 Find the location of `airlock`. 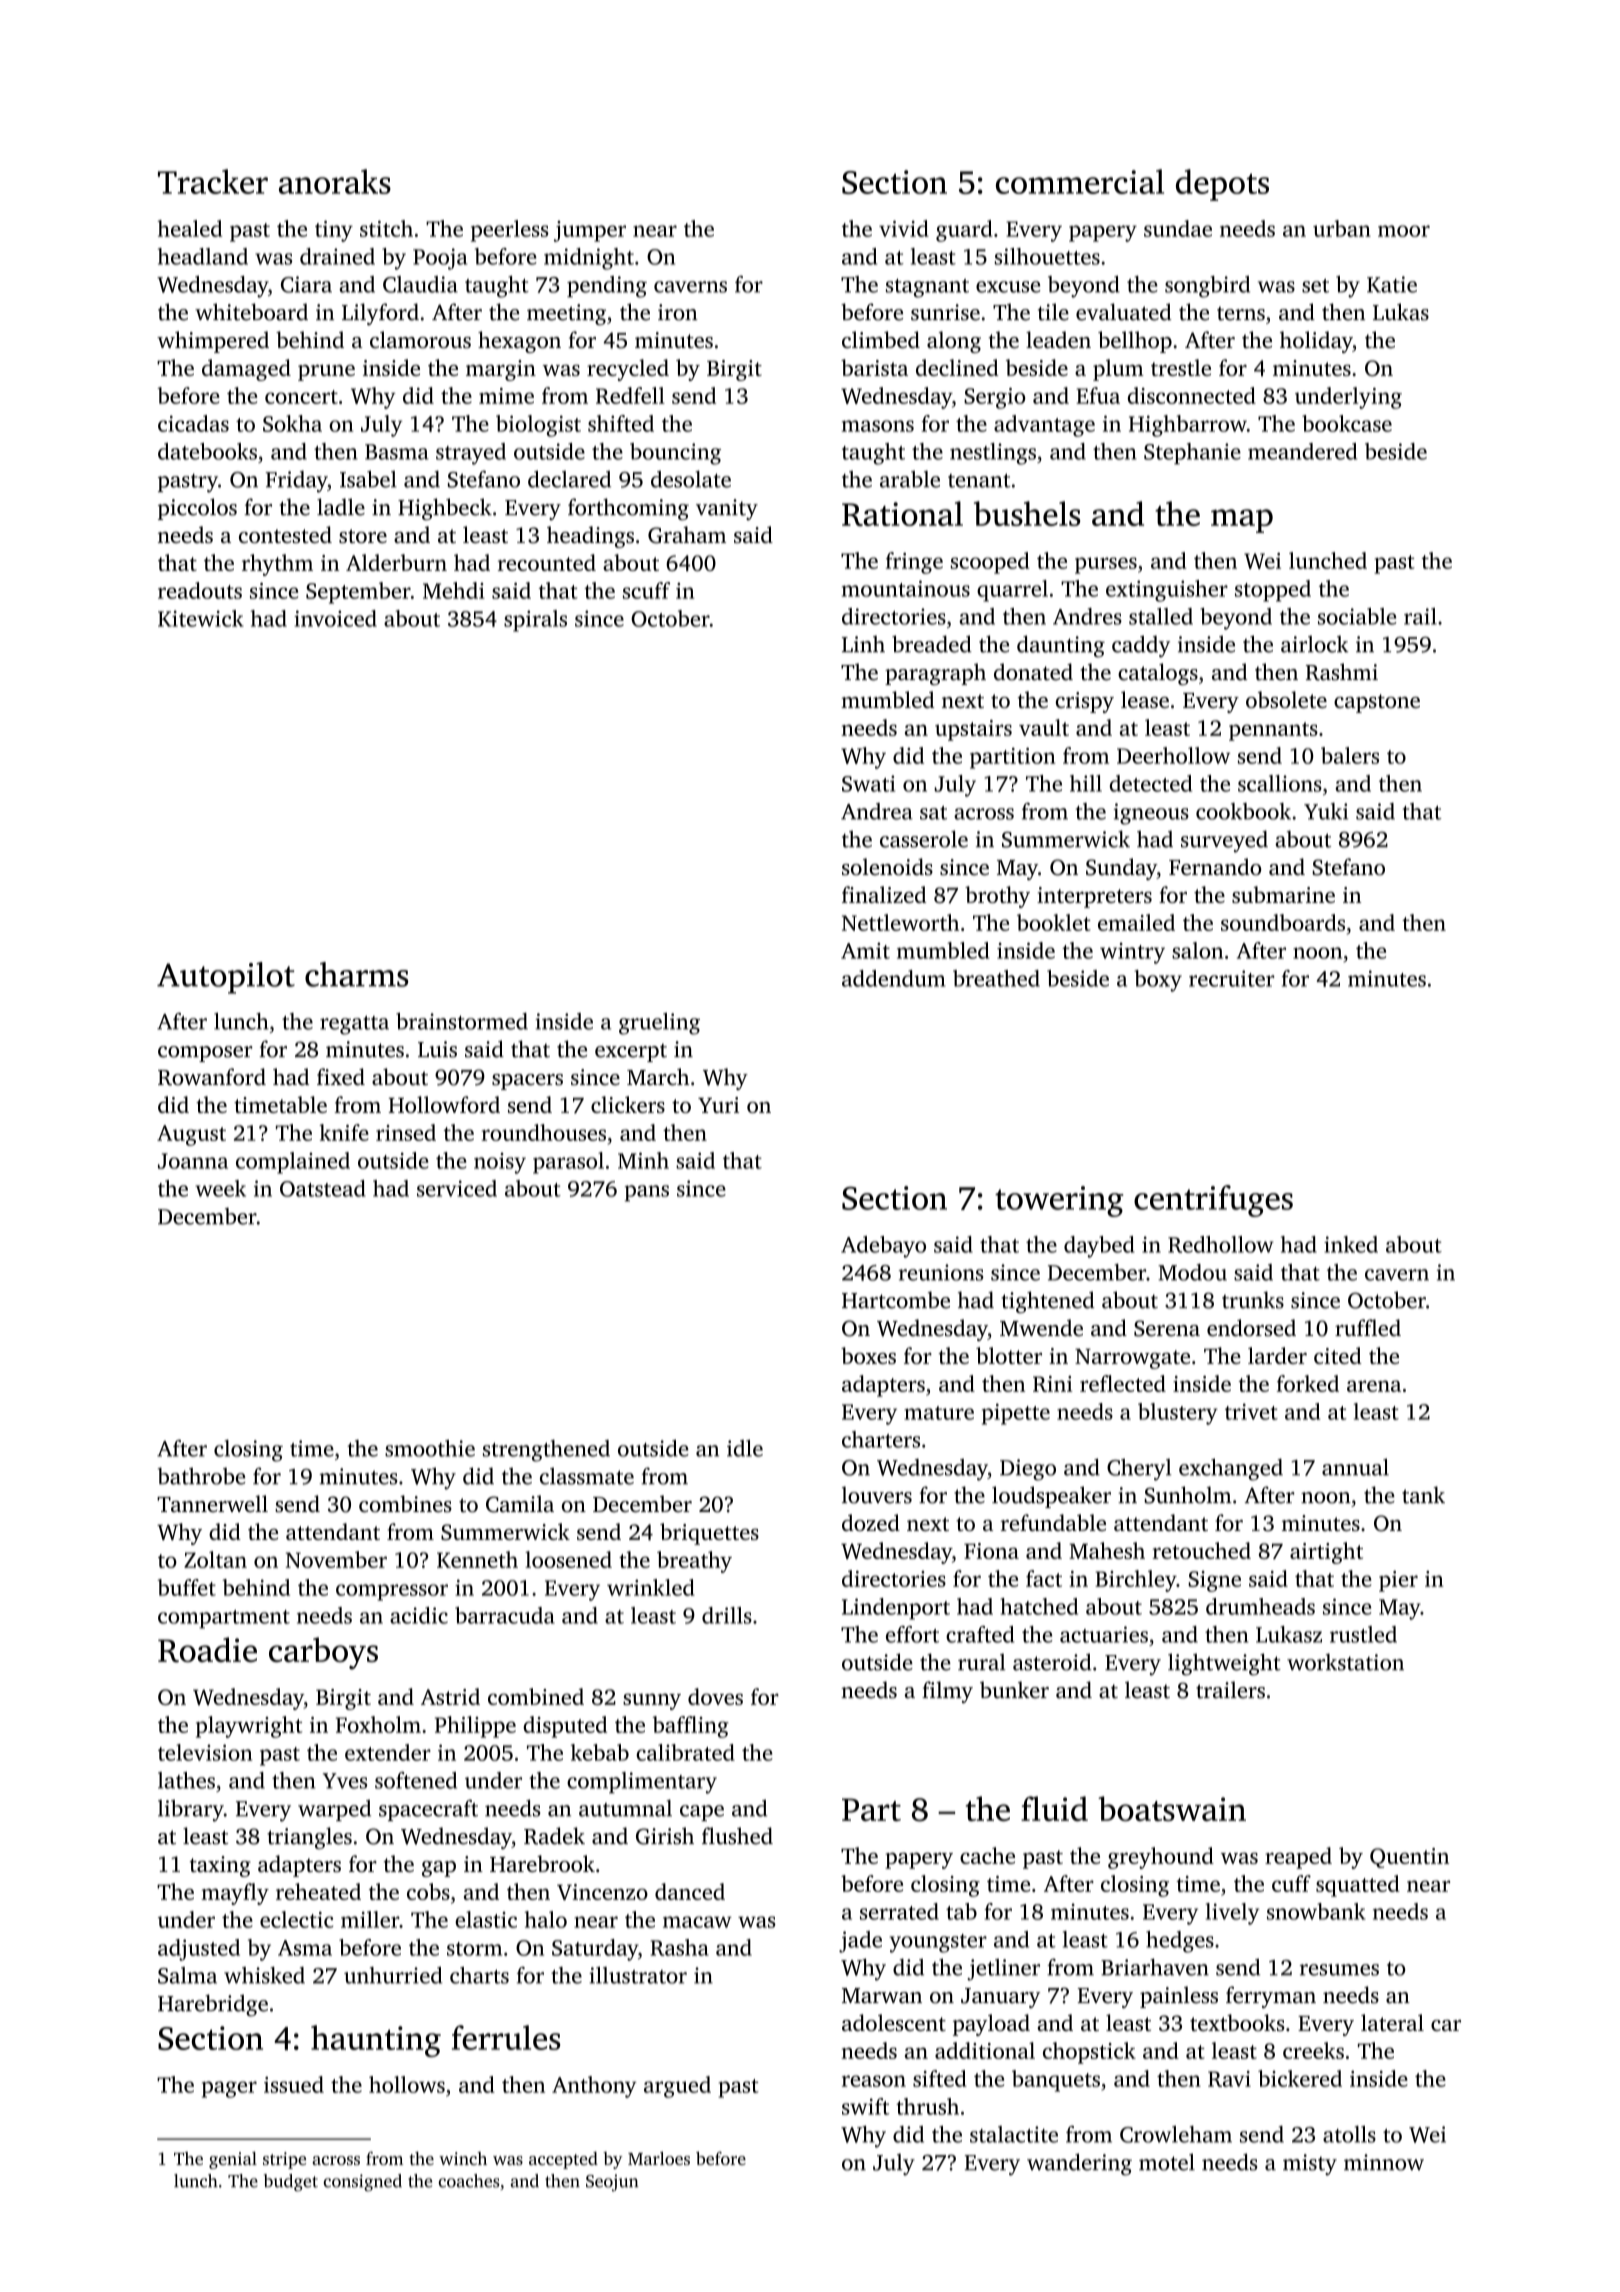

airlock is located at coordinates (1314, 644).
